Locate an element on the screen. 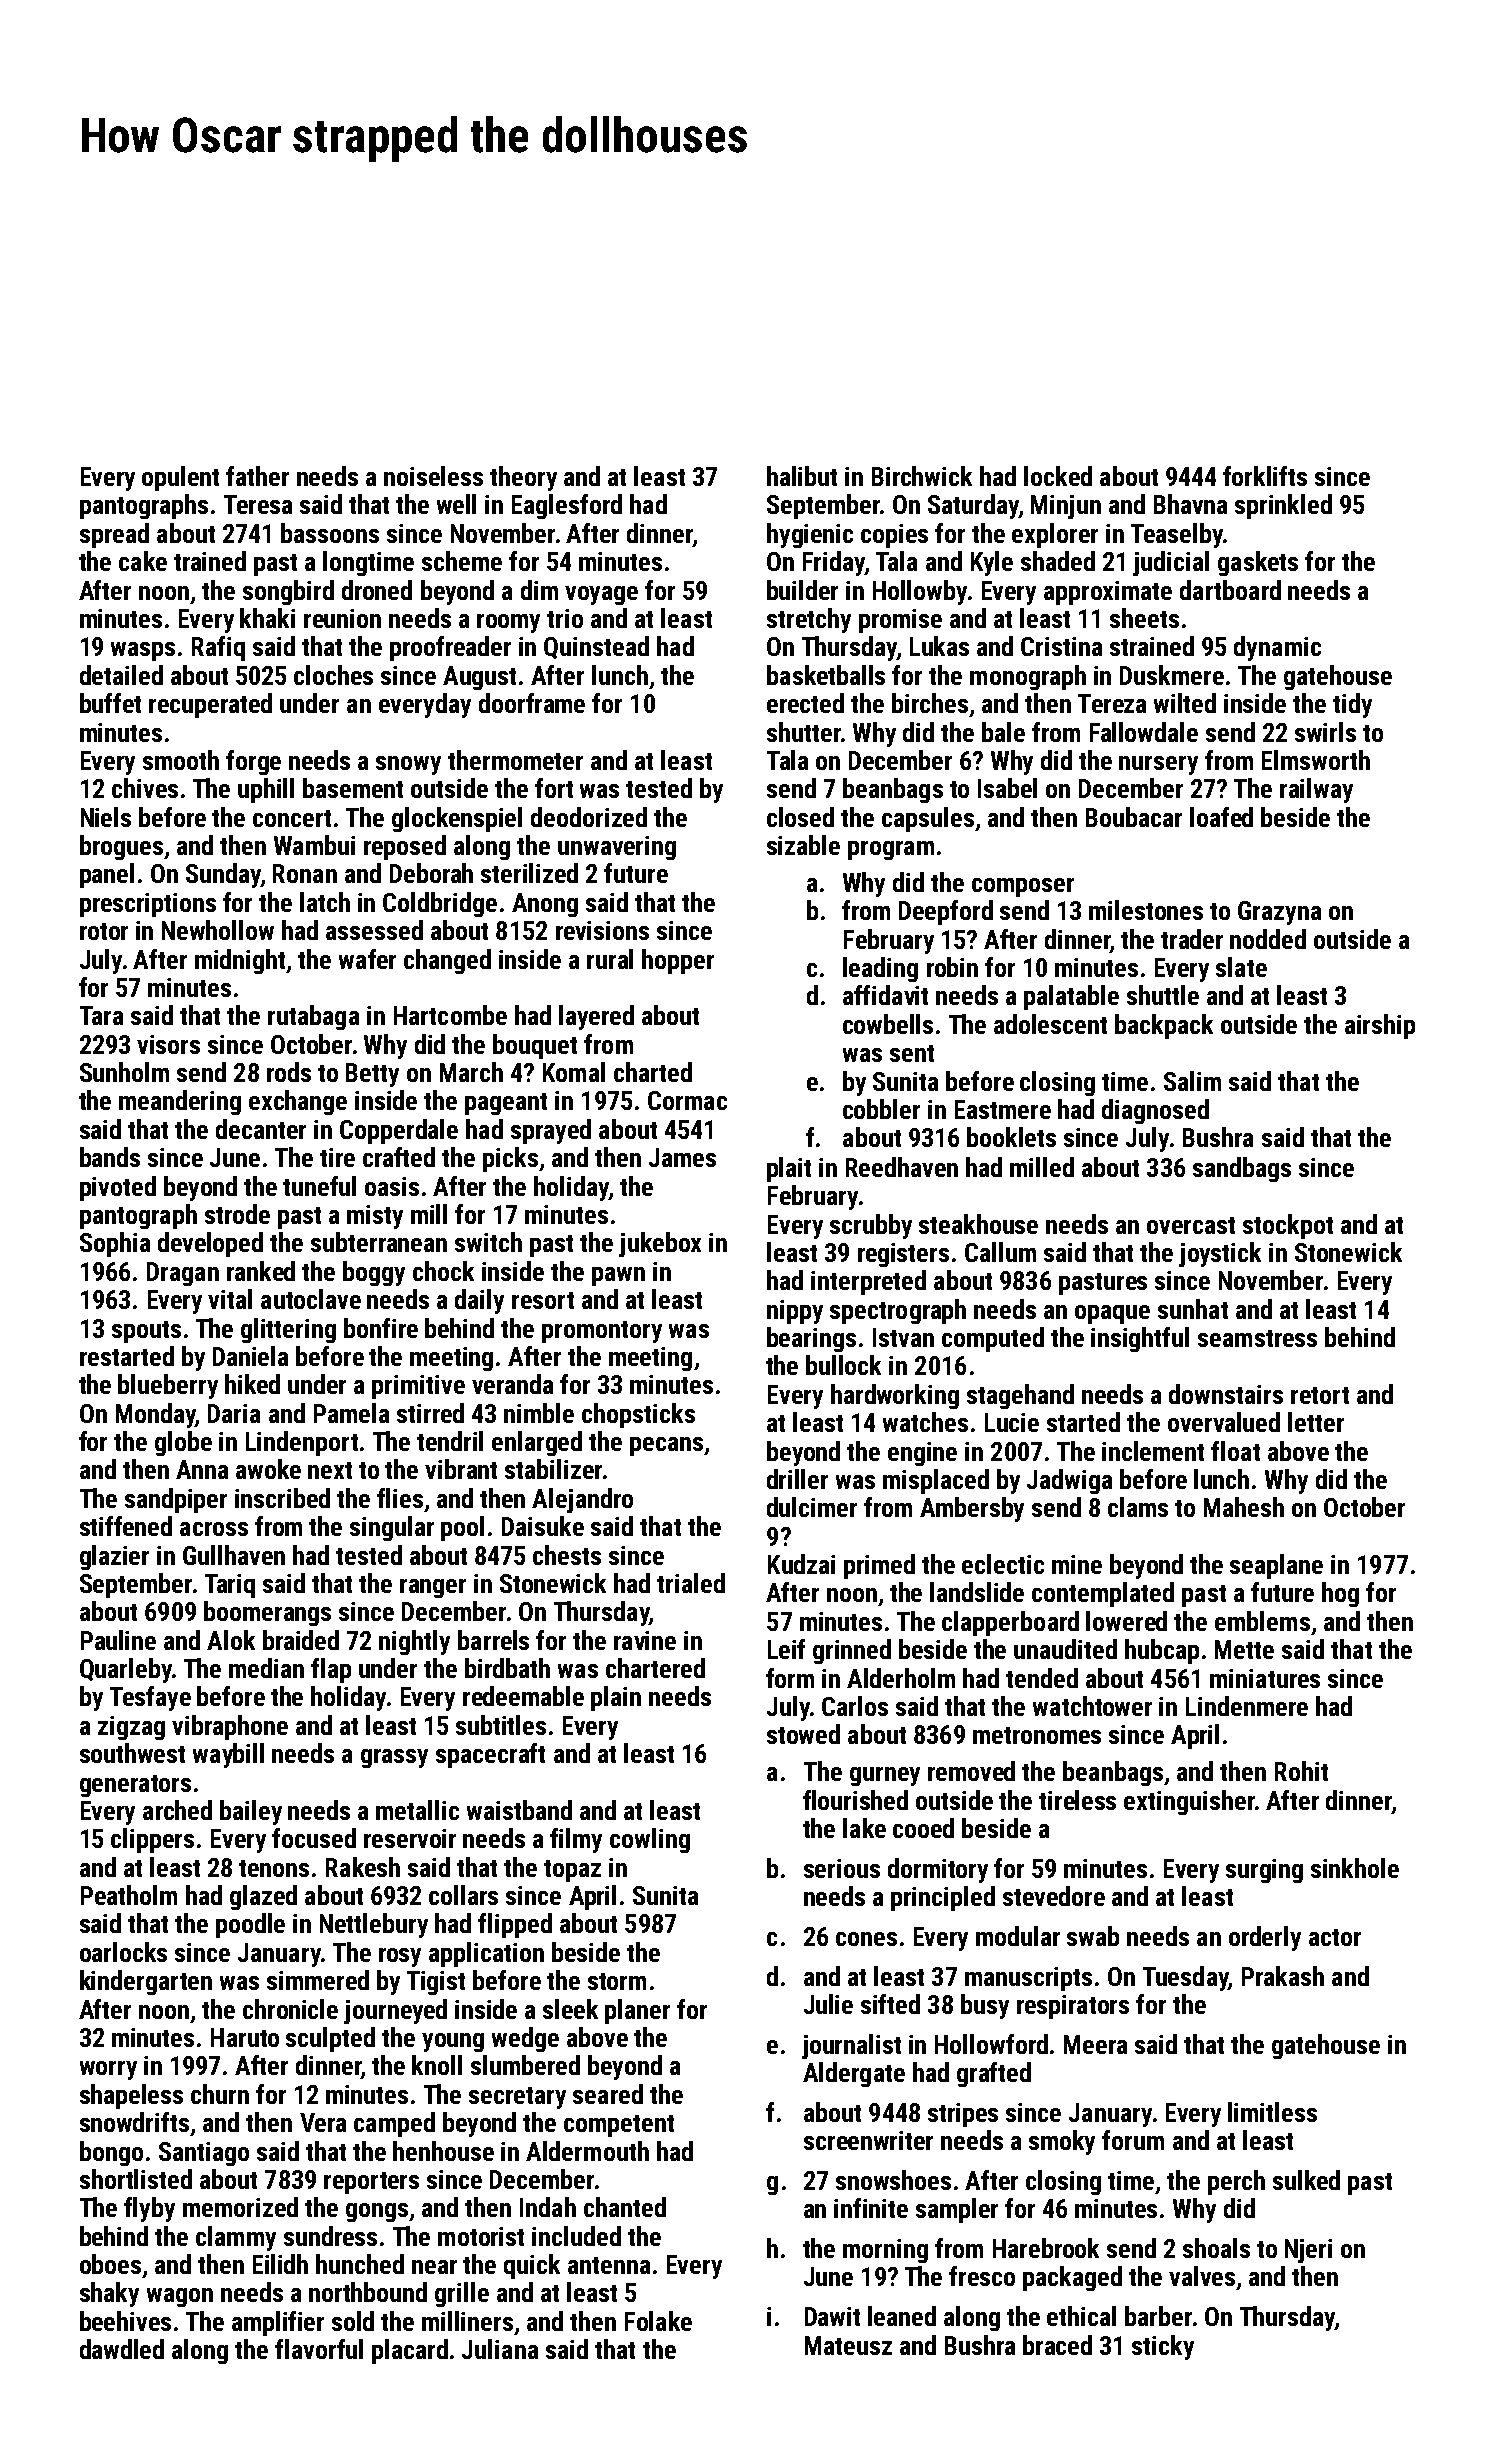  spread is located at coordinates (114, 535).
